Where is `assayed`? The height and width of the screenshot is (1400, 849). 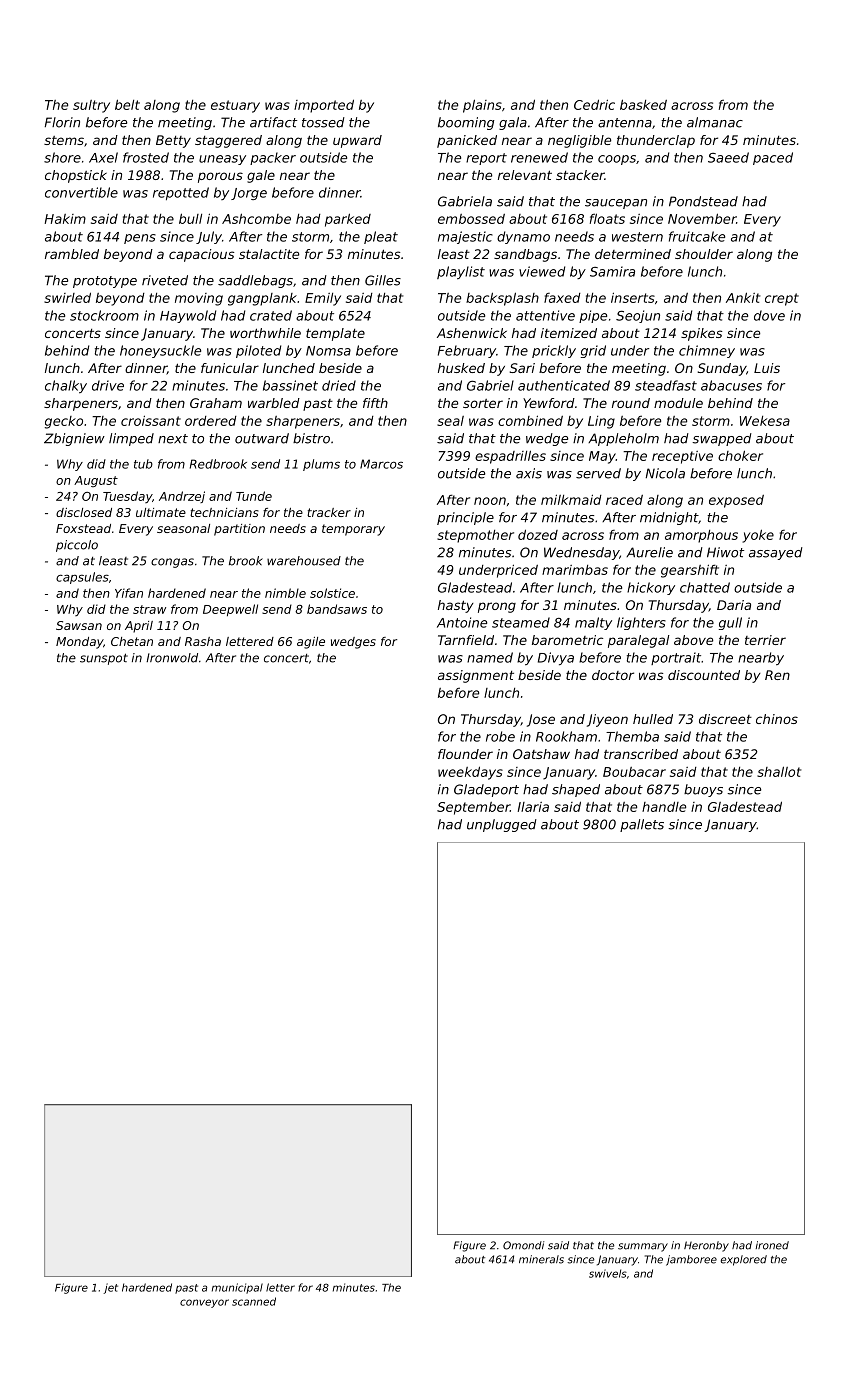 assayed is located at coordinates (776, 553).
